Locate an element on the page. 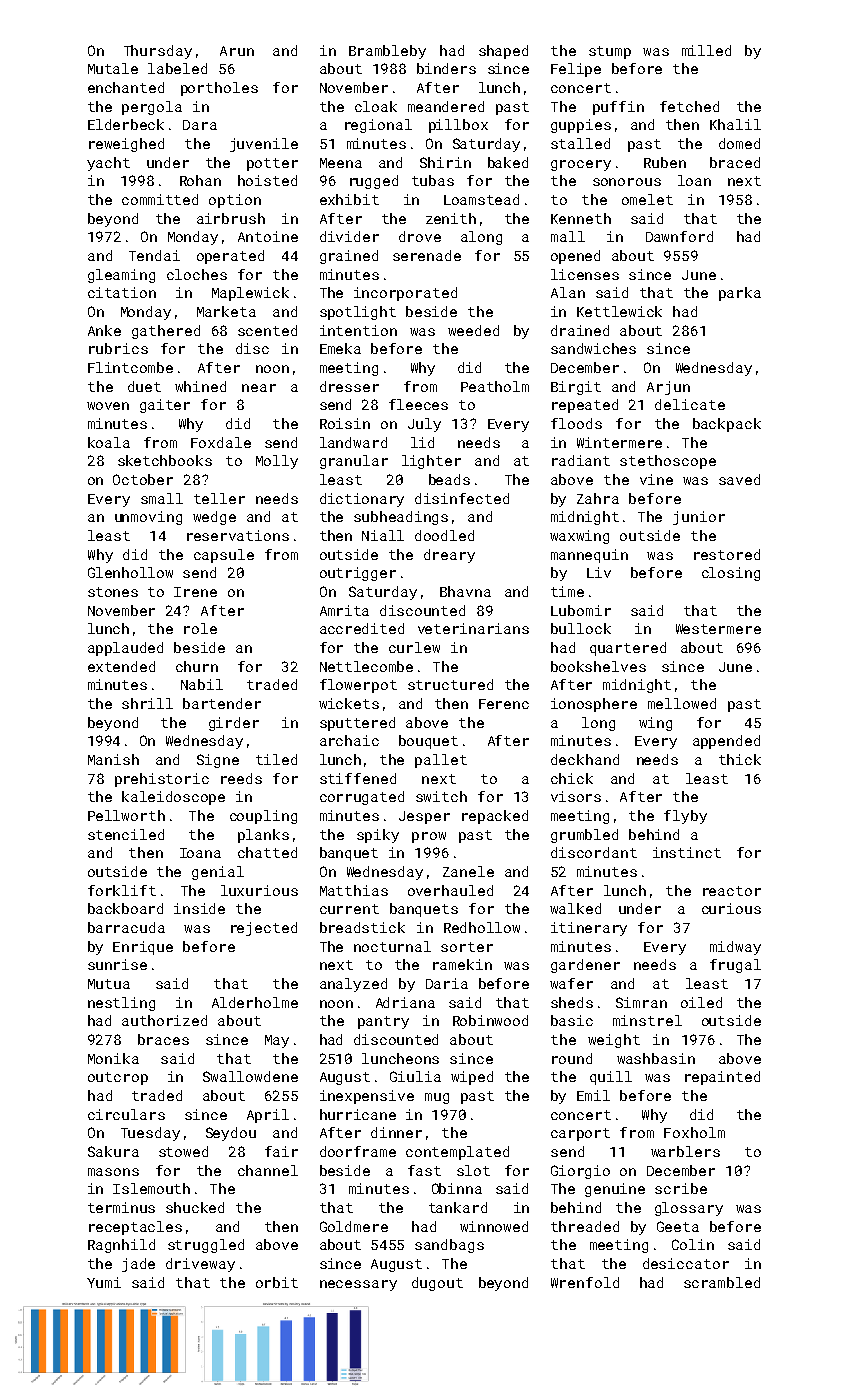  washbasin is located at coordinates (656, 1058).
